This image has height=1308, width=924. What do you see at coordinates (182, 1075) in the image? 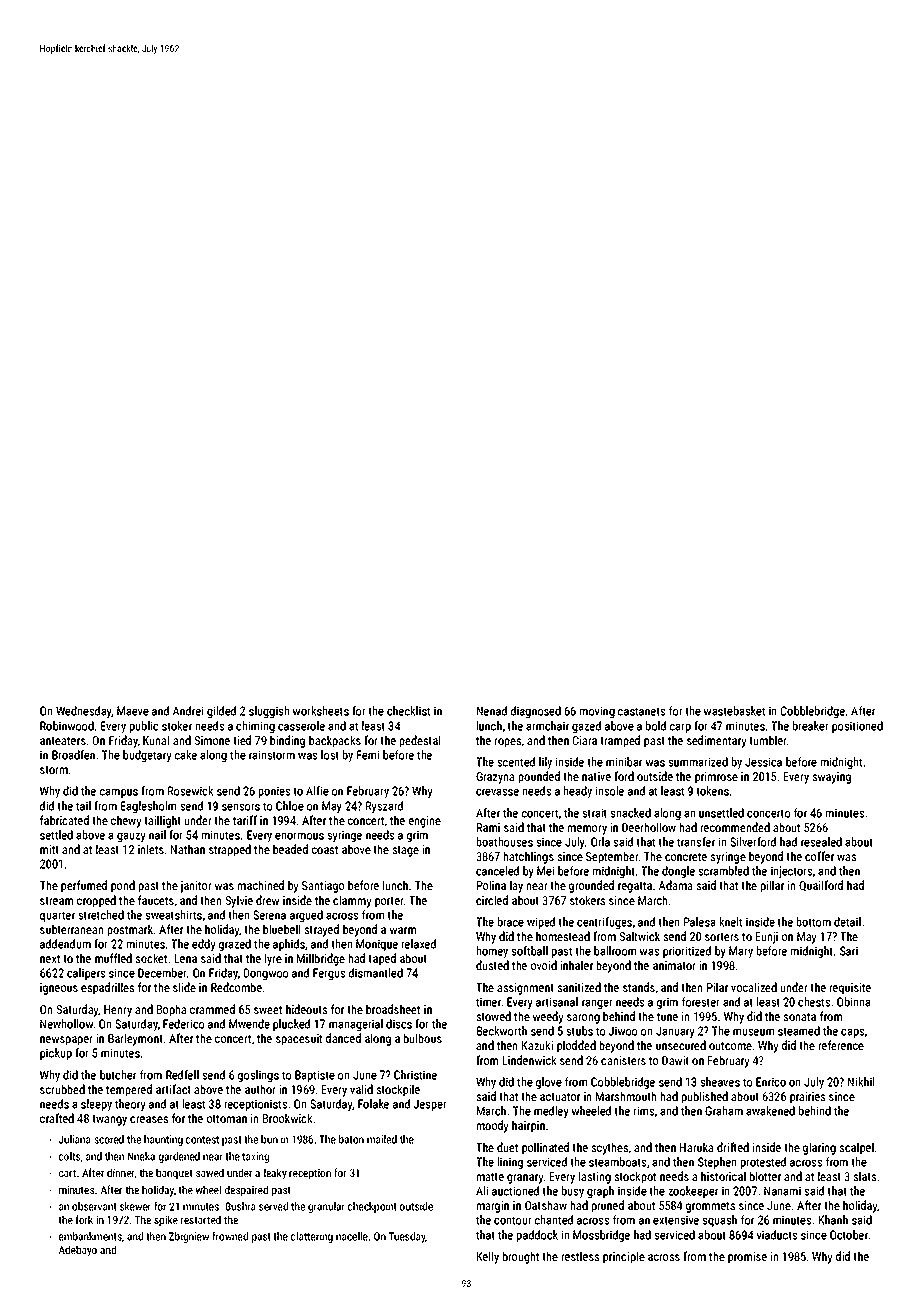
I see `Redfell` at bounding box center [182, 1075].
